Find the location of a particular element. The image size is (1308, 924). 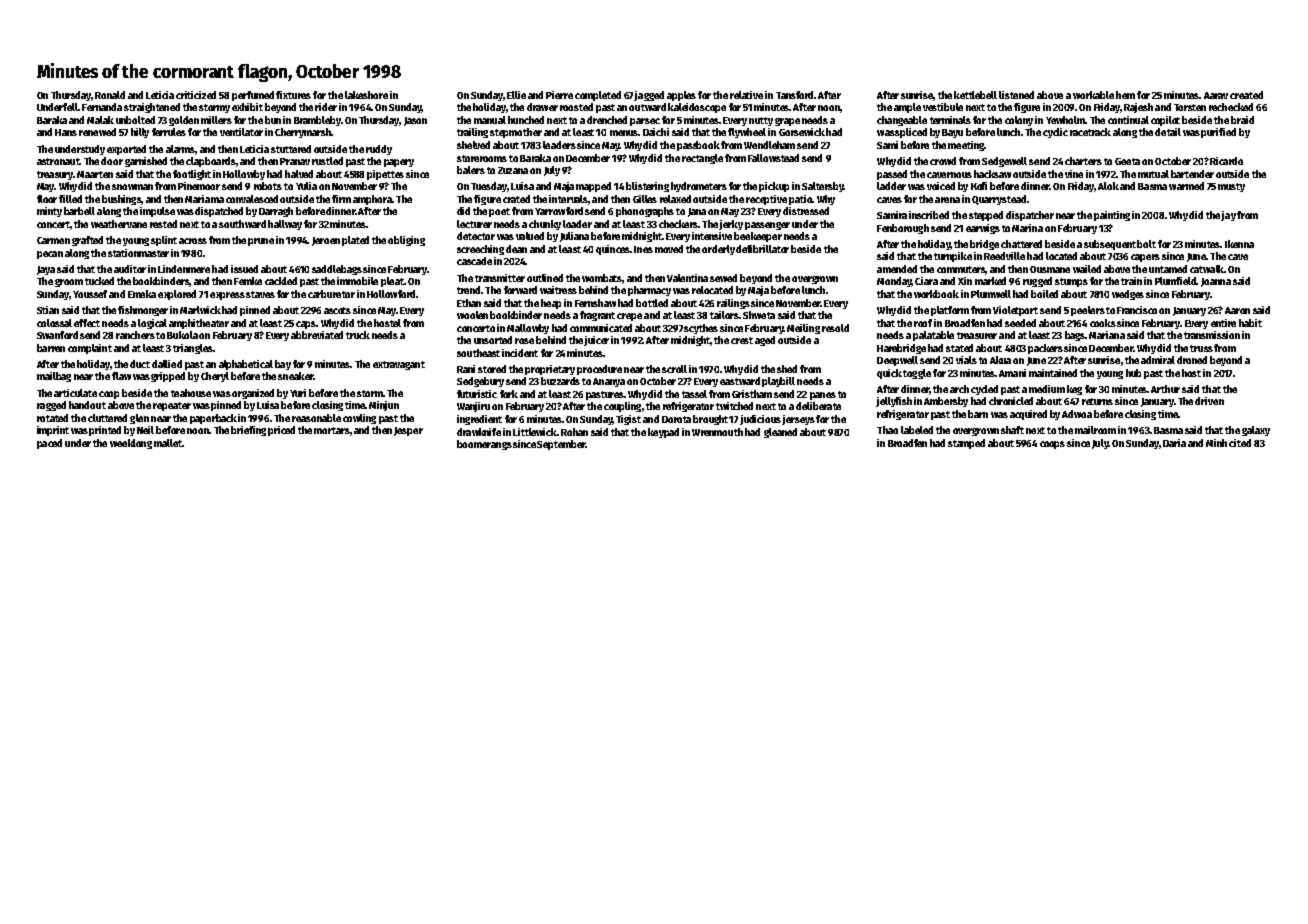

weeklong is located at coordinates (131, 444).
